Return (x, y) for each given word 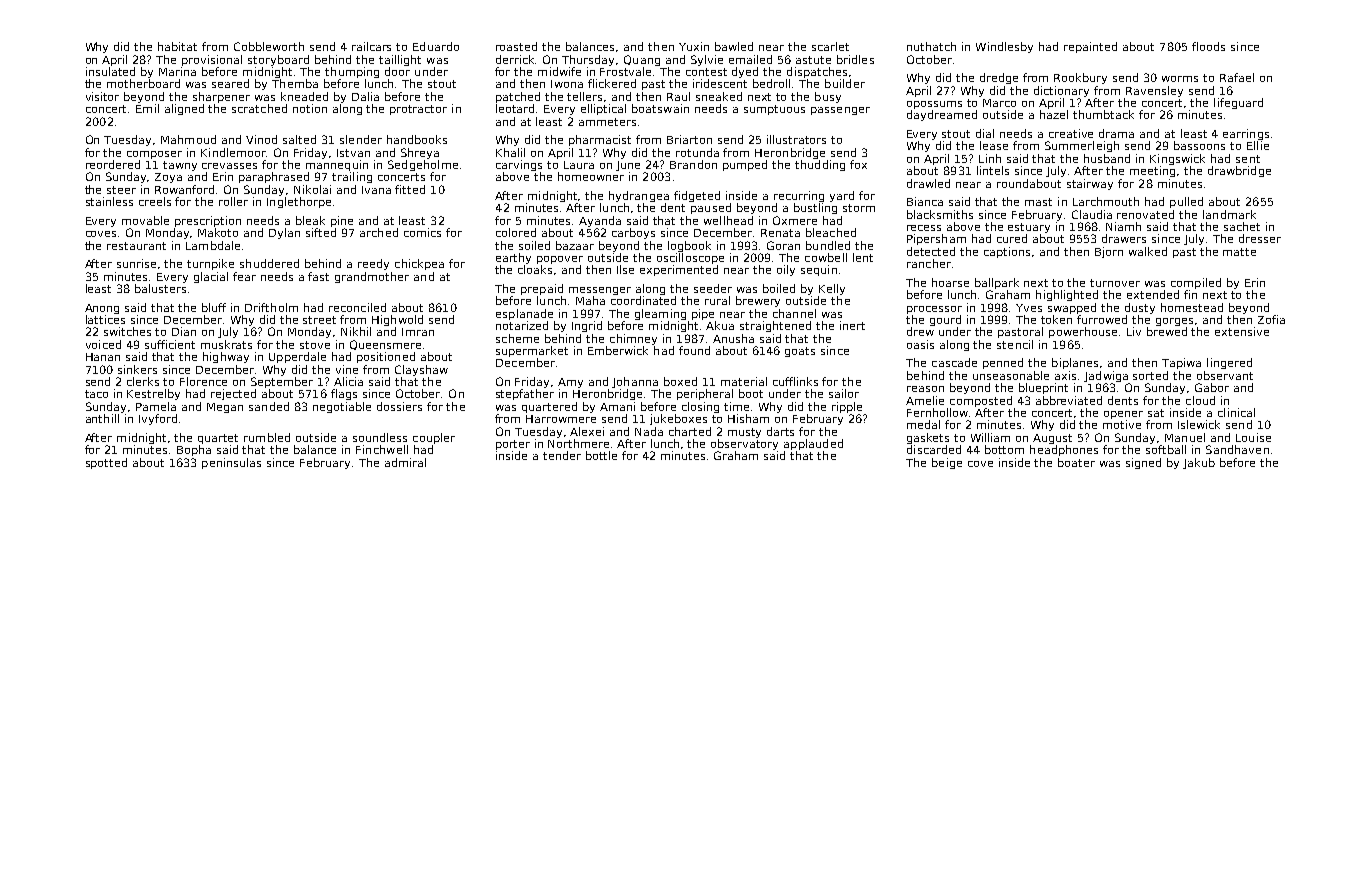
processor (934, 310)
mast (1038, 202)
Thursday (588, 60)
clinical (1236, 412)
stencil (1015, 344)
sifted (321, 232)
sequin (819, 270)
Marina (177, 71)
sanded (269, 406)
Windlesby (1004, 47)
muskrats (226, 344)
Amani (617, 406)
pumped (745, 165)
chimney (633, 339)
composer (154, 155)
